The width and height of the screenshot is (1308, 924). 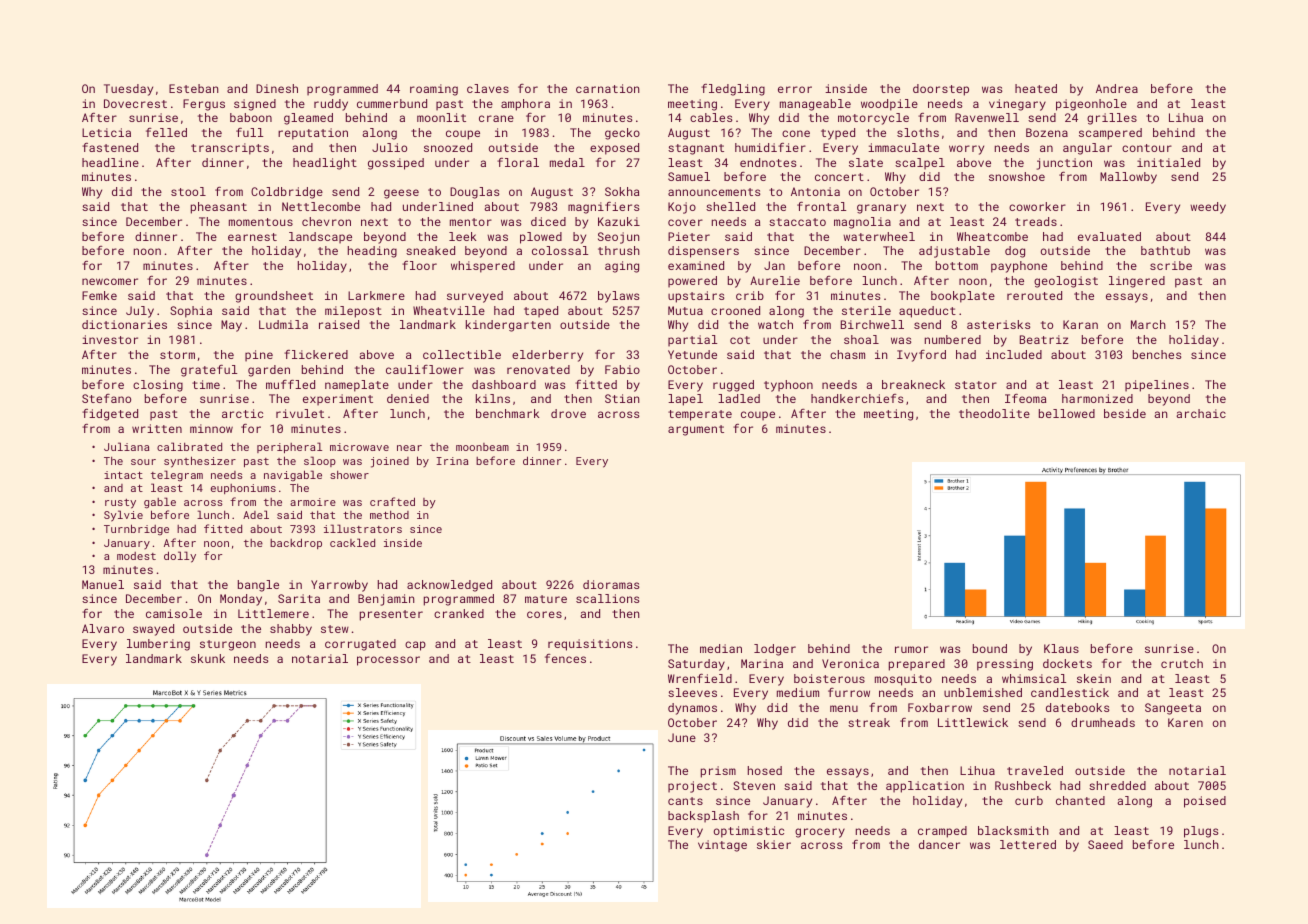 What do you see at coordinates (177, 355) in the screenshot?
I see `storm` at bounding box center [177, 355].
